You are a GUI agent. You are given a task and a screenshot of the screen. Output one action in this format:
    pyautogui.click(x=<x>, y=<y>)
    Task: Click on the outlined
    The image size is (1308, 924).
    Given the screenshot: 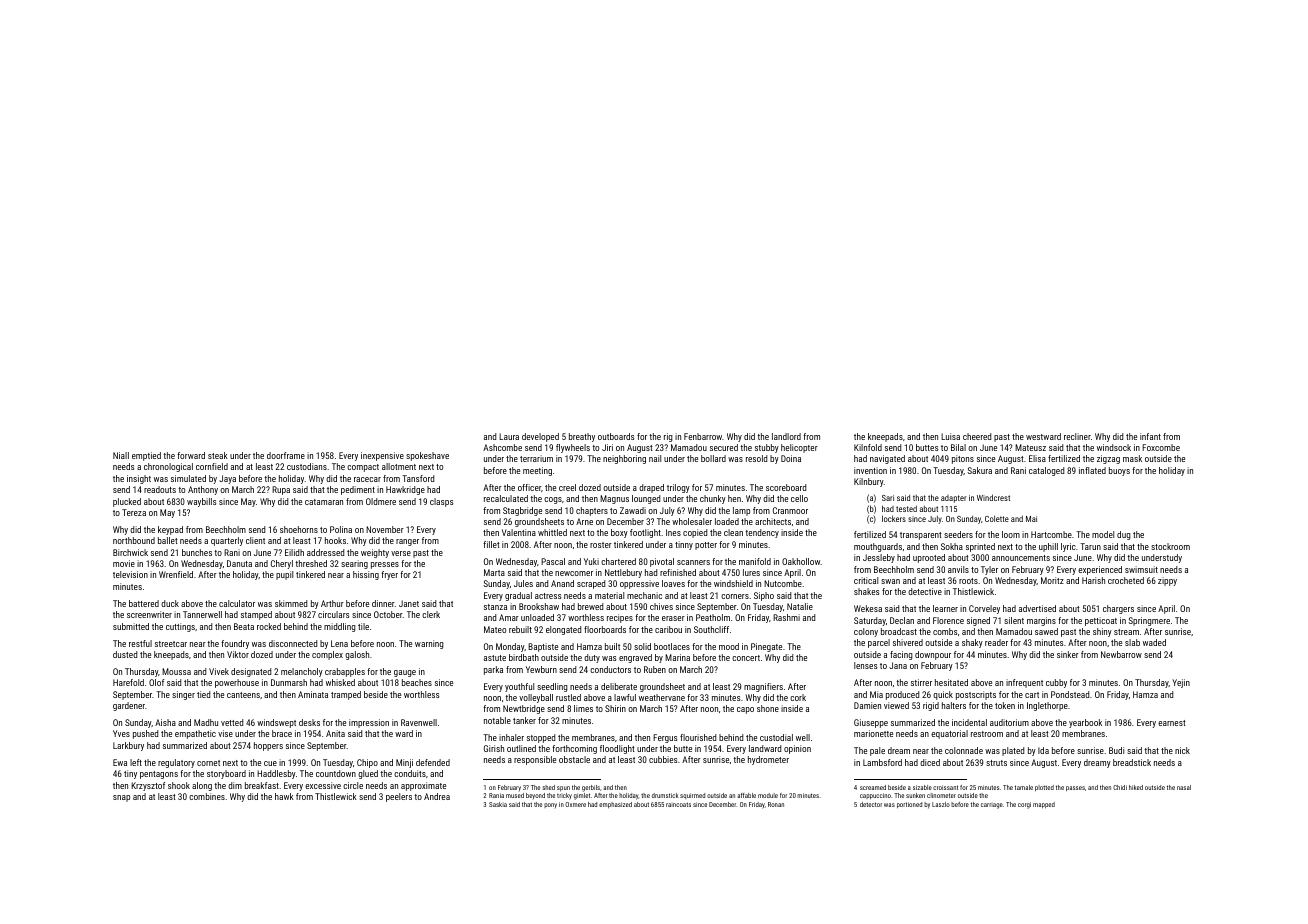 What is the action you would take?
    pyautogui.click(x=521, y=748)
